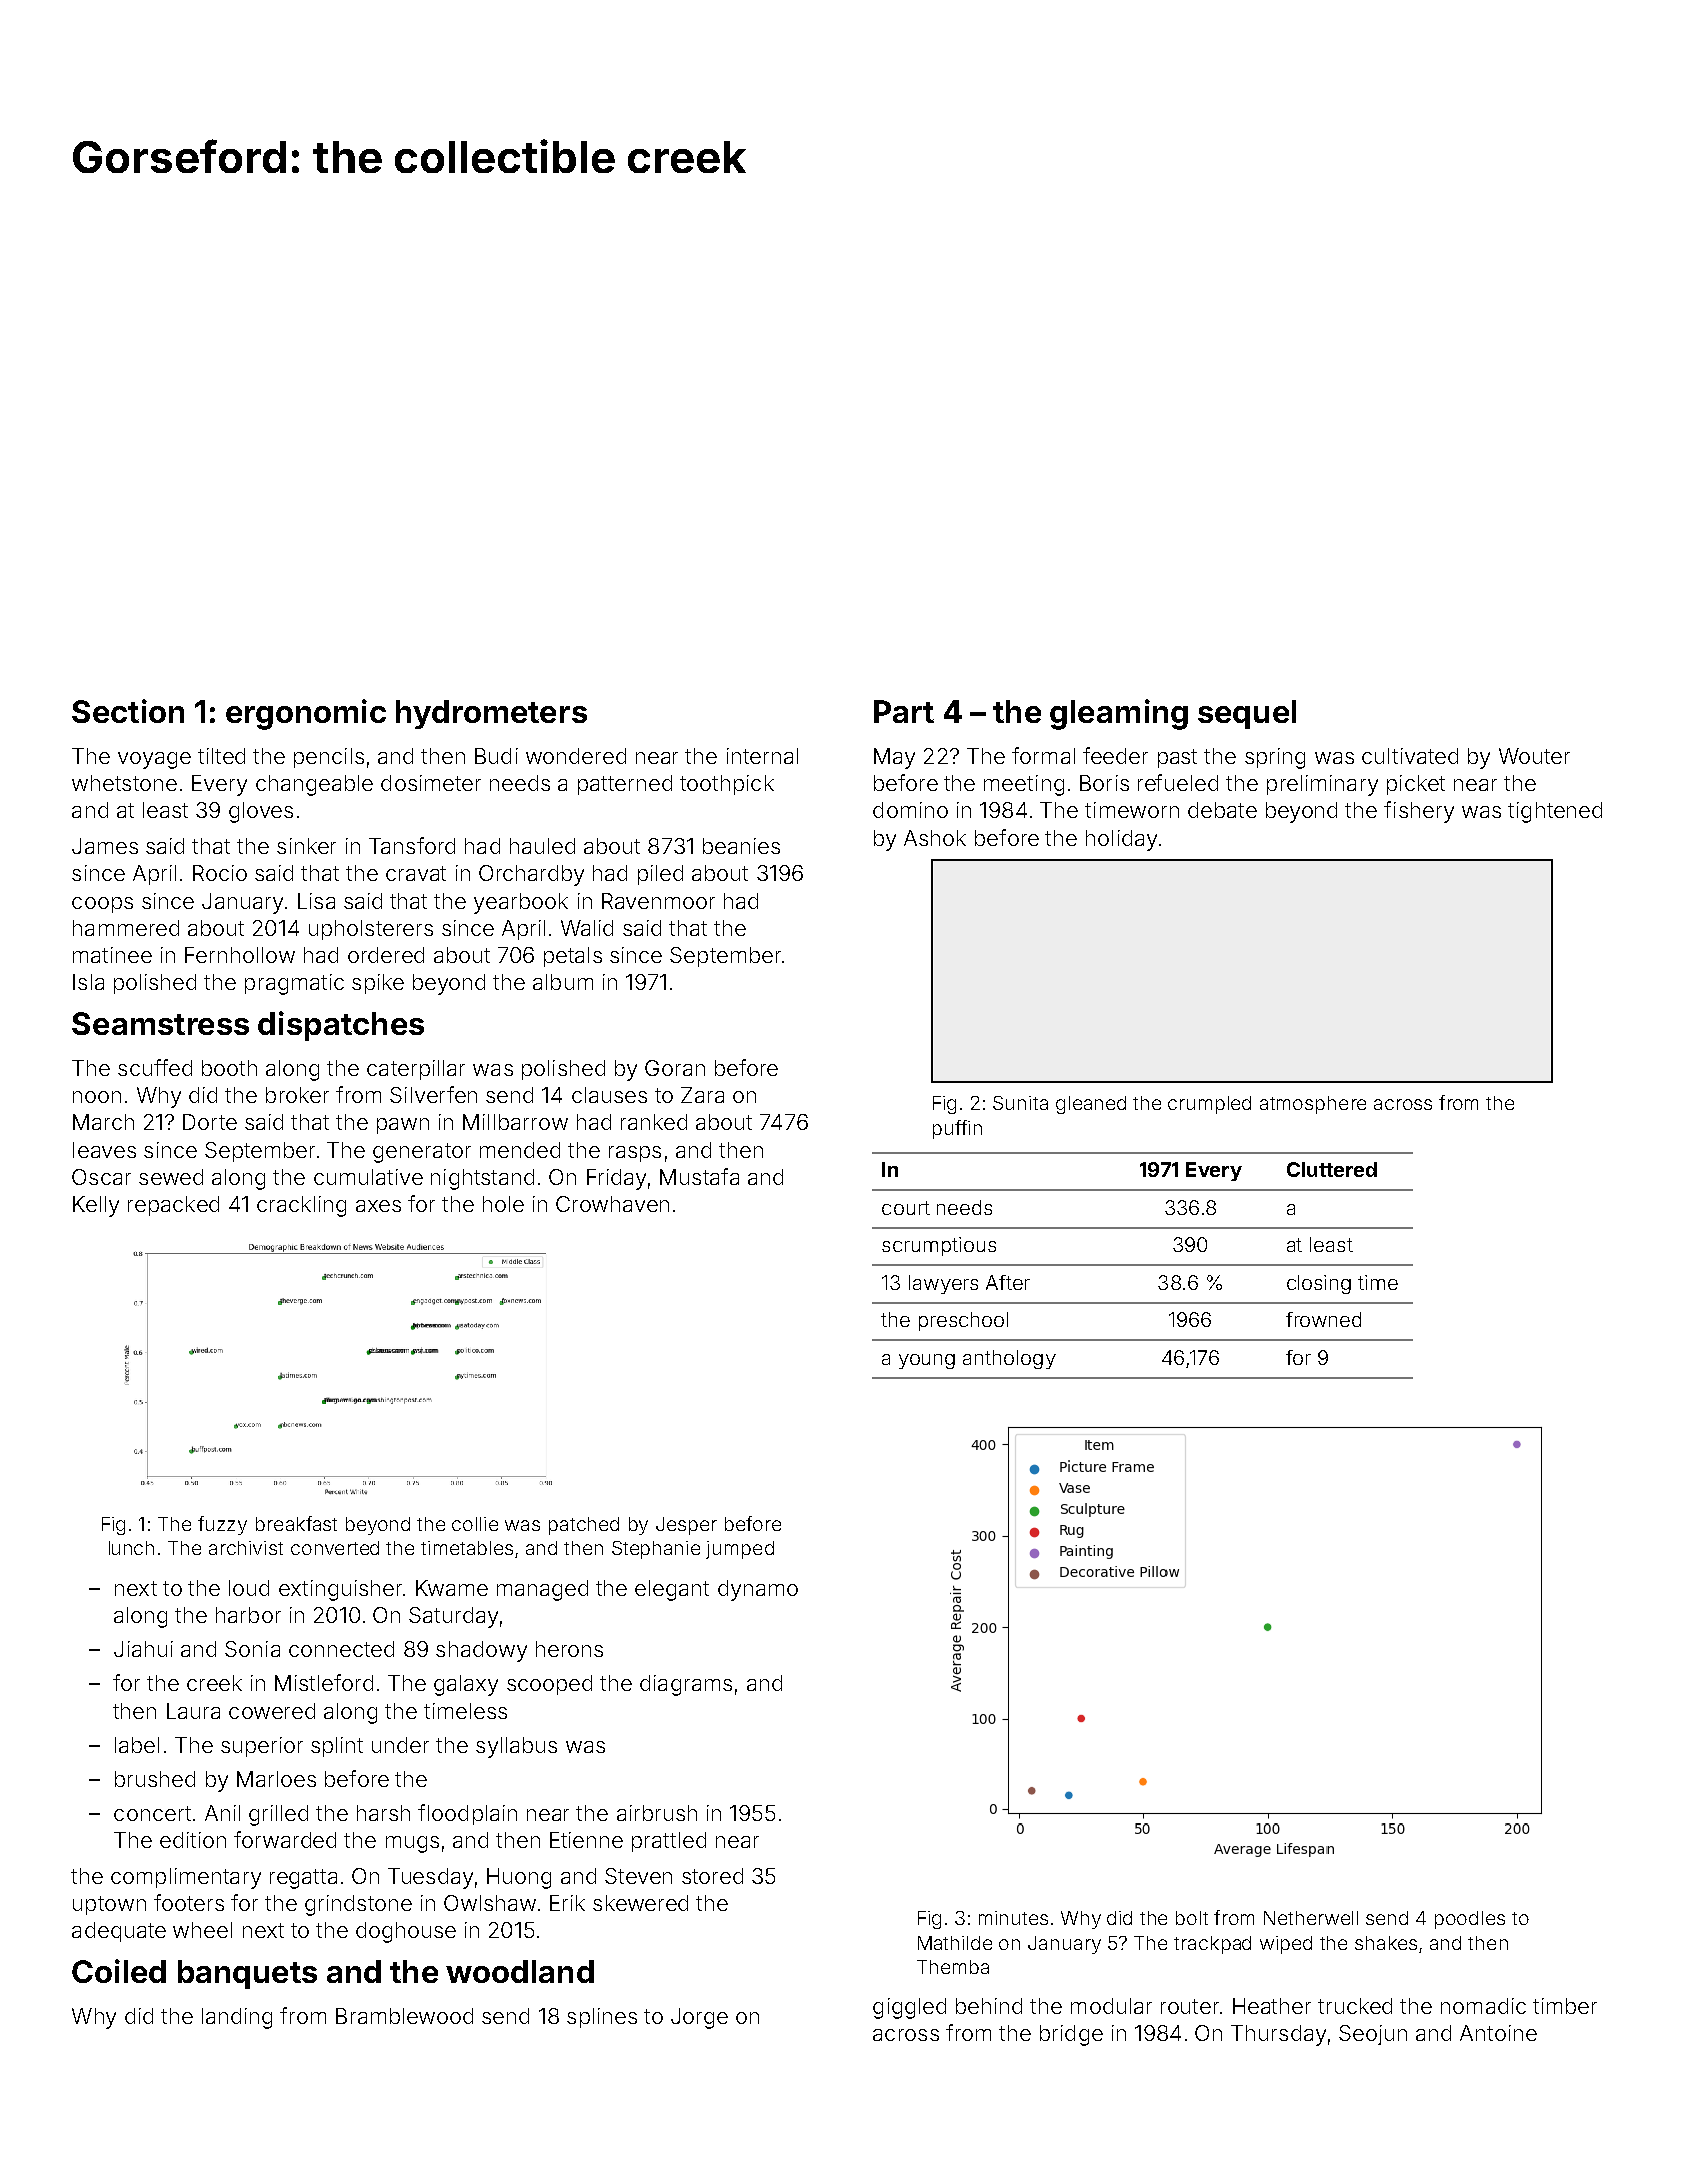 This screenshot has width=1683, height=2178. Describe the element at coordinates (955, 1943) in the screenshot. I see `Mathilde` at that location.
